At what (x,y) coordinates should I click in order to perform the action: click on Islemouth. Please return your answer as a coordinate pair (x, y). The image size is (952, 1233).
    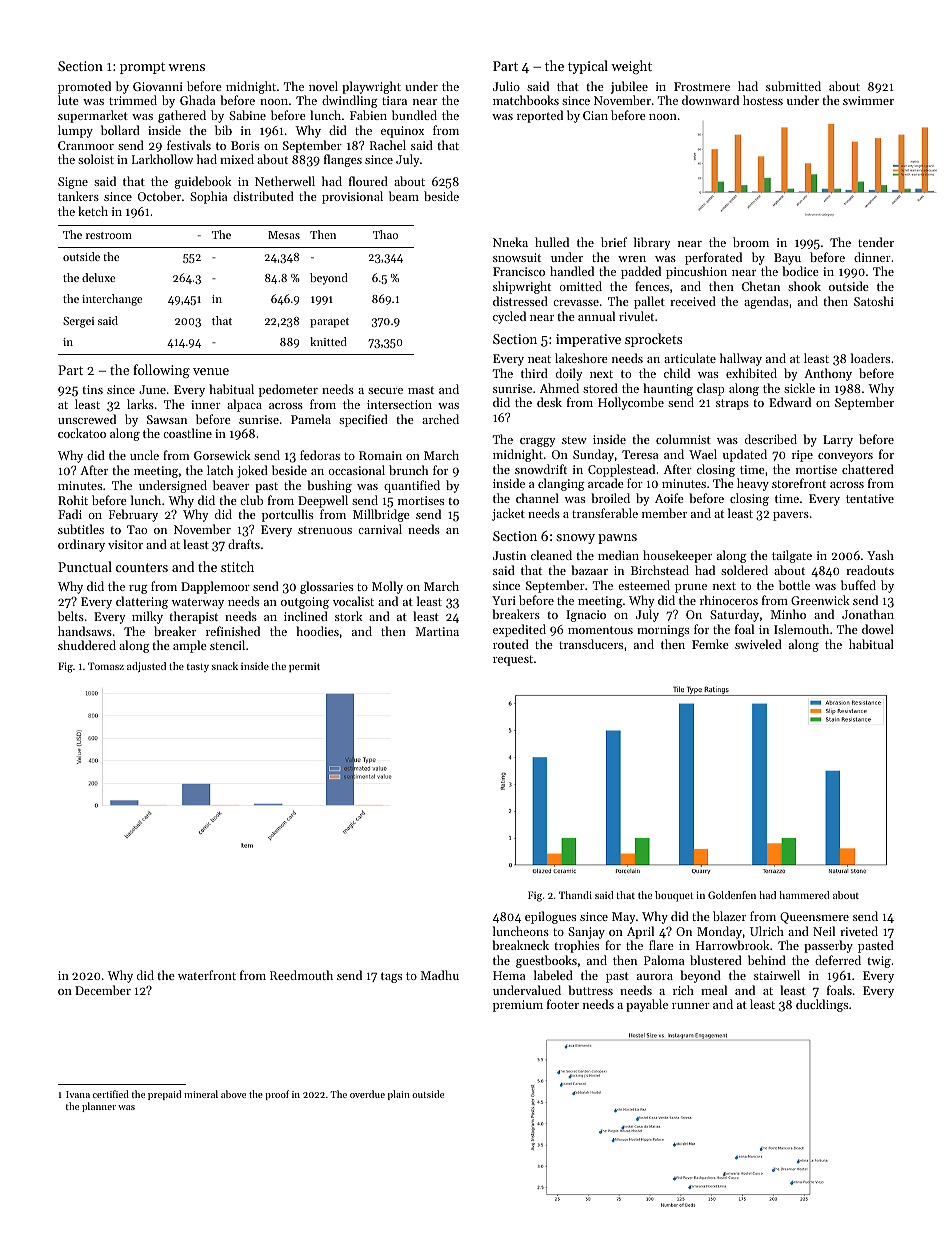
    Looking at the image, I should click on (801, 629).
